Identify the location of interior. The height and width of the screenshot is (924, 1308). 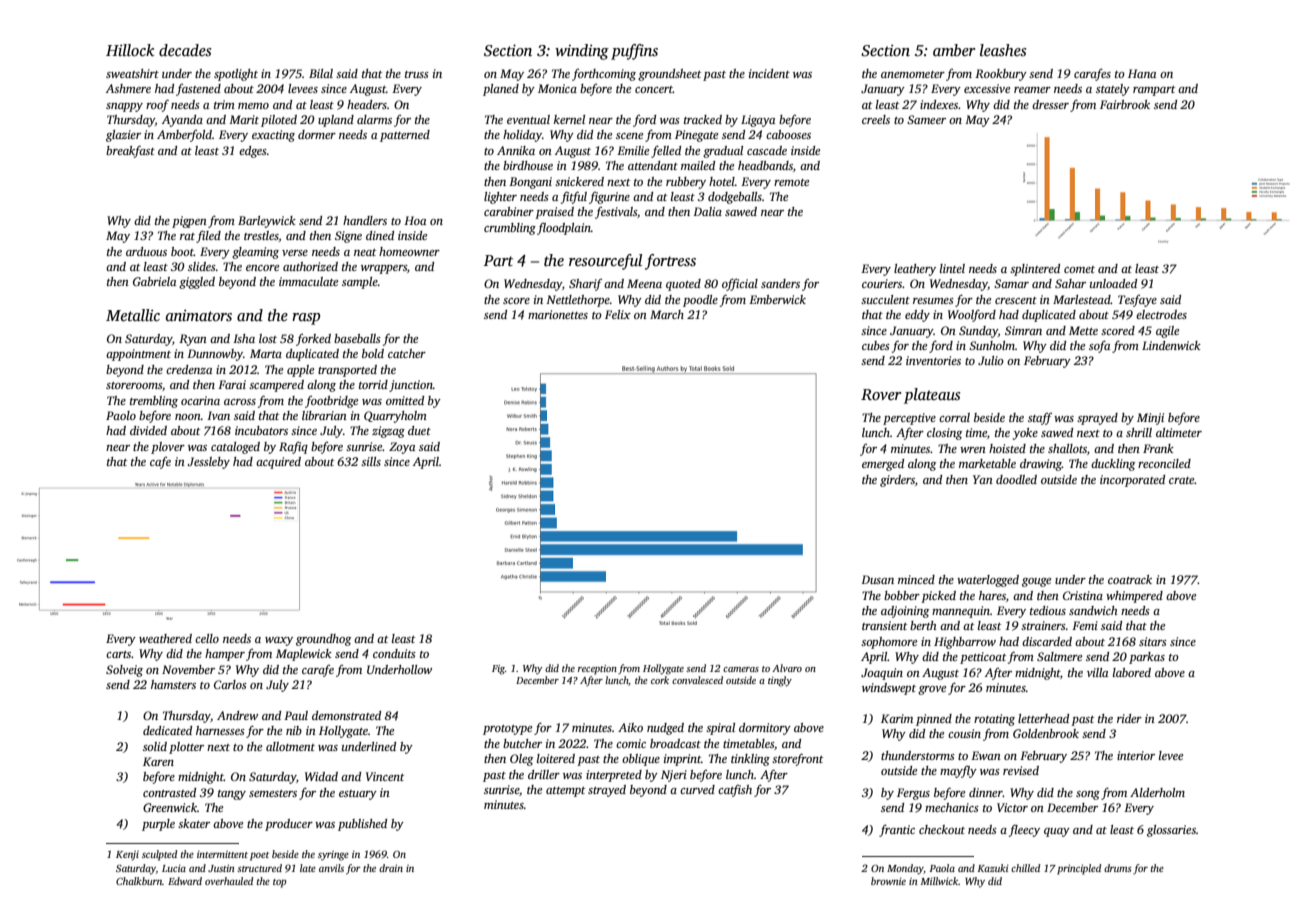
(1136, 755).
